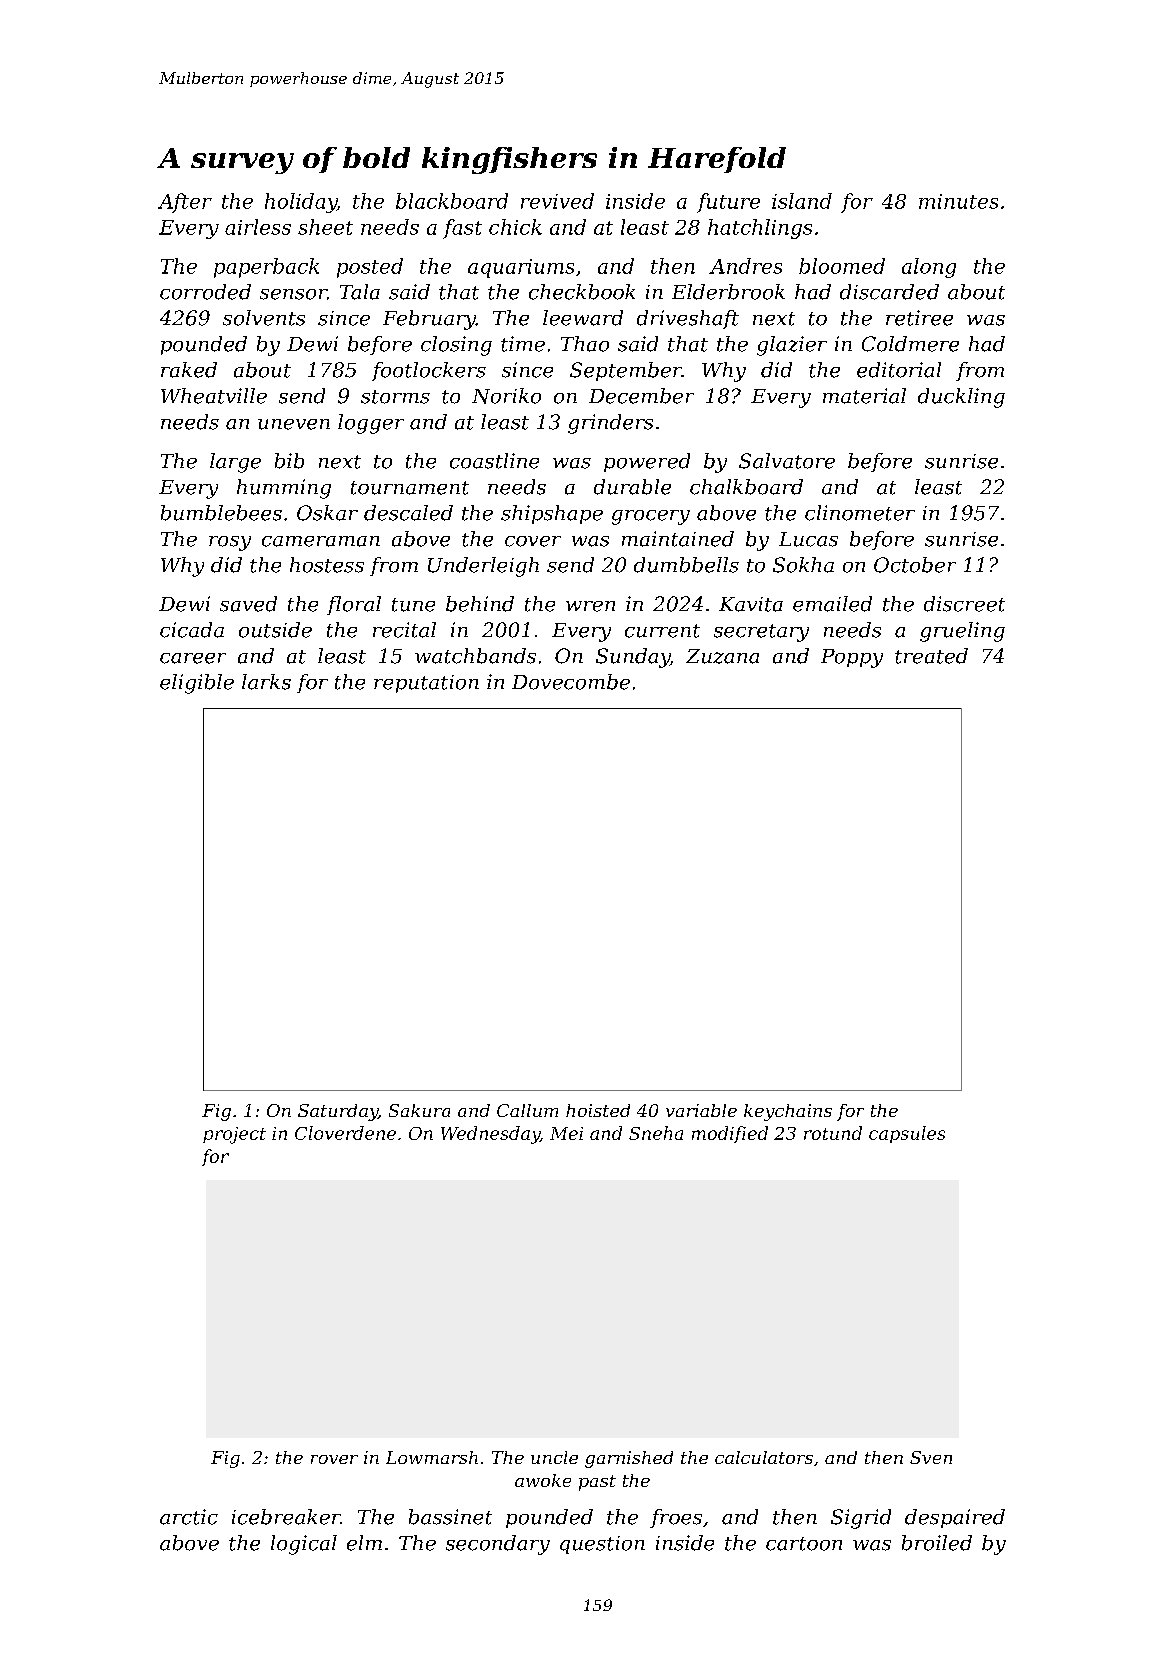  I want to click on minutes, so click(958, 201).
